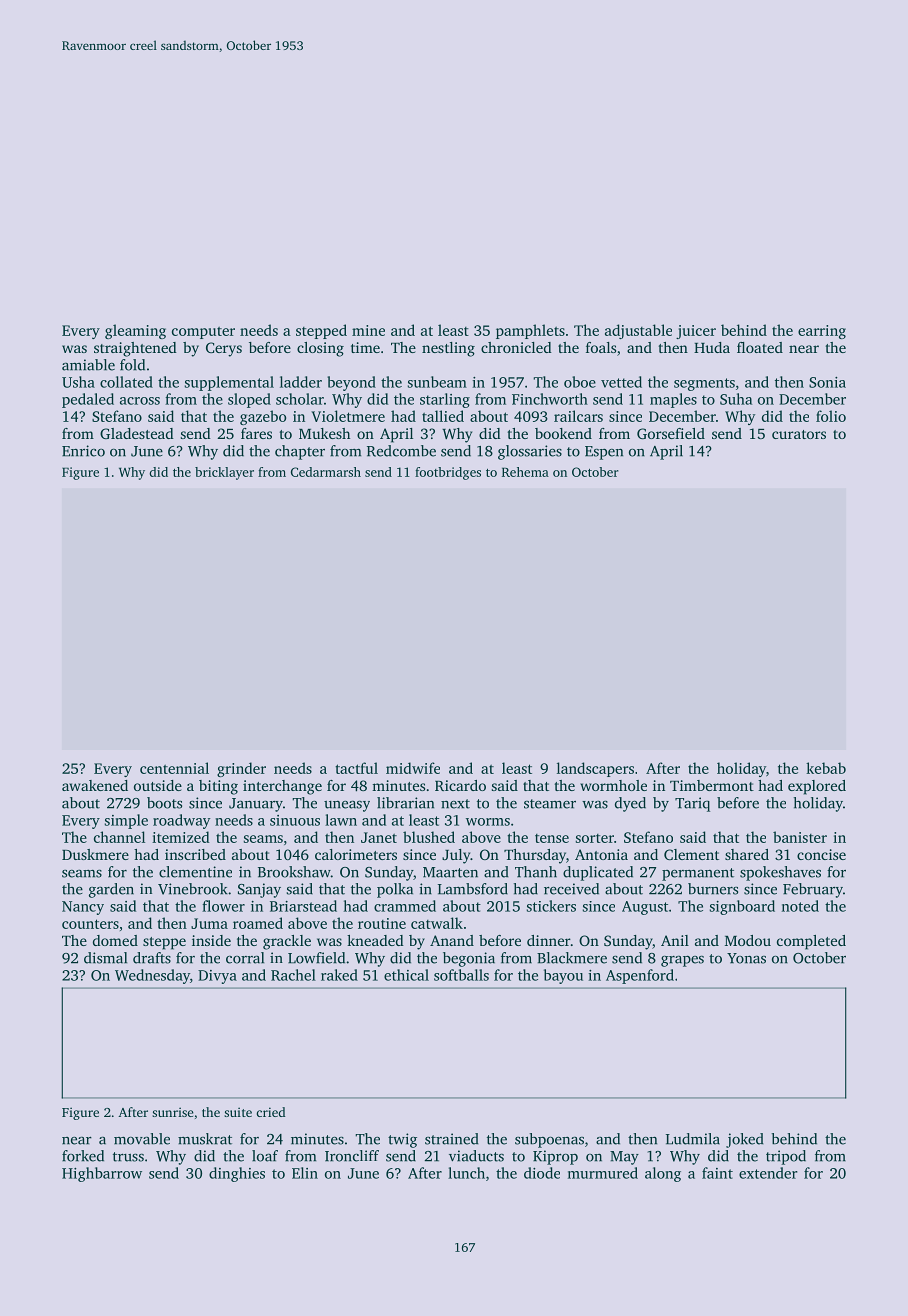 The image size is (908, 1316). I want to click on straightened, so click(135, 349).
